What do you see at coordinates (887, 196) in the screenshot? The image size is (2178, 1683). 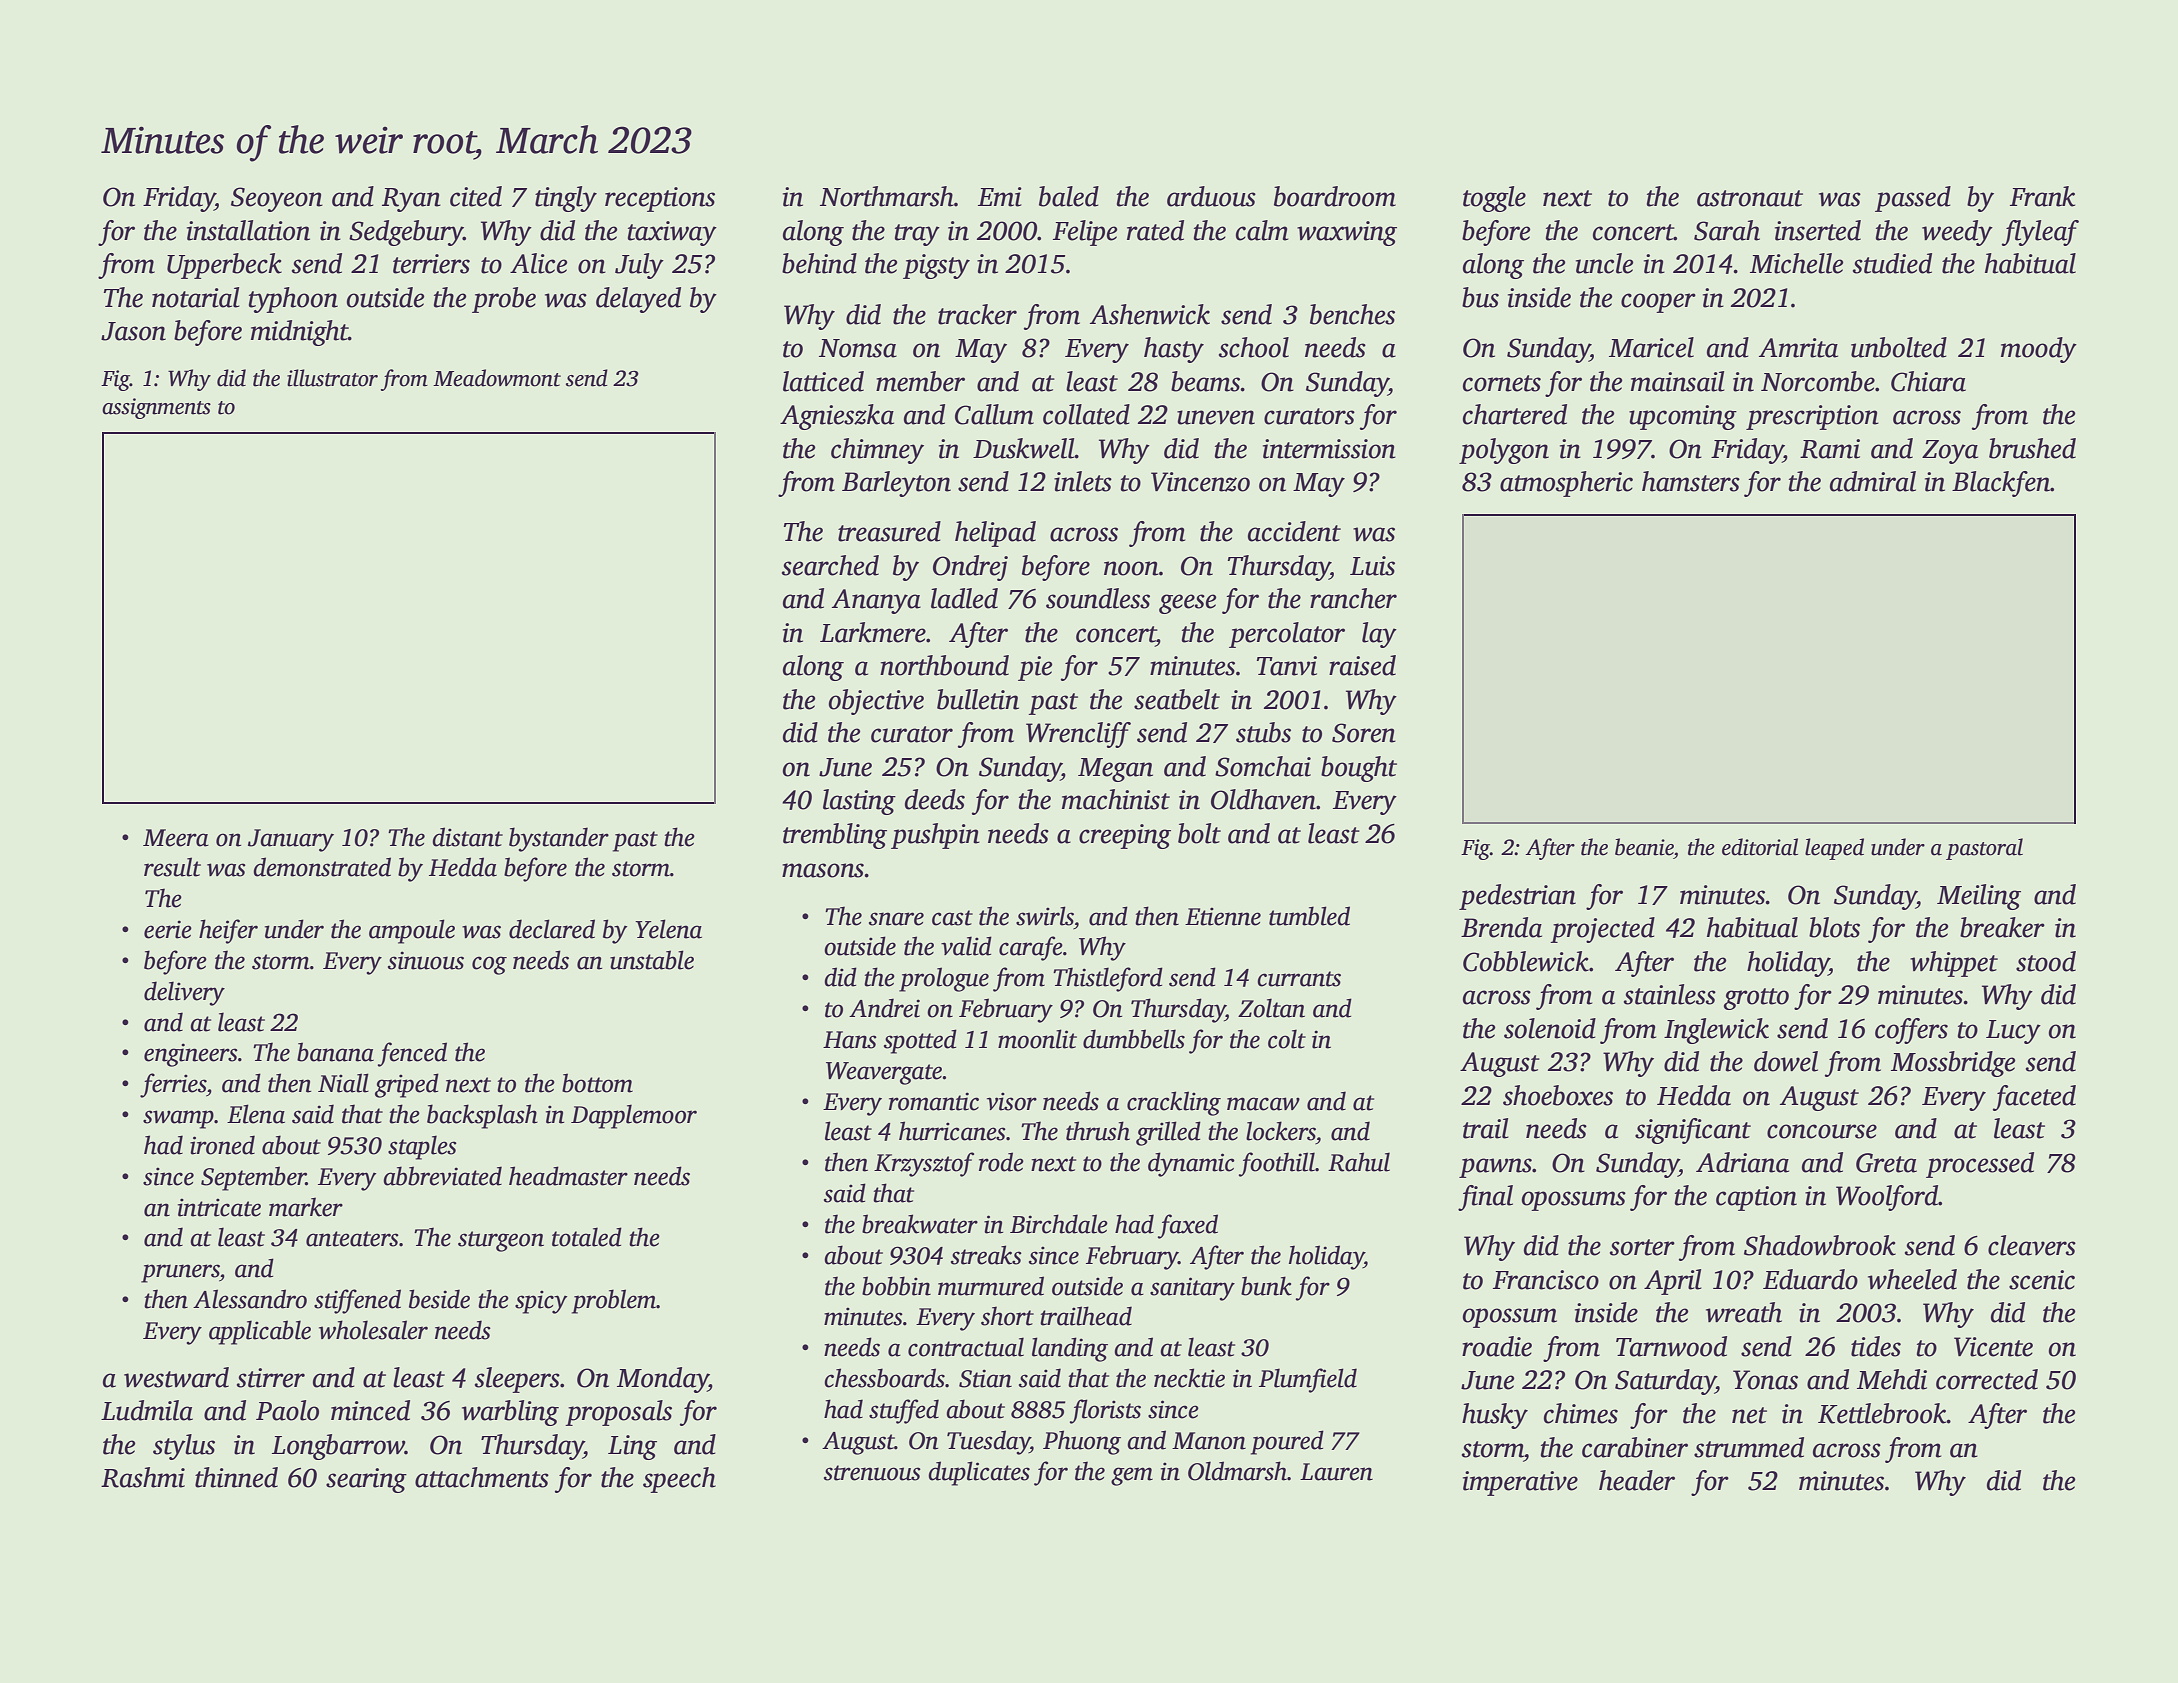 I see `Northmarsh` at bounding box center [887, 196].
